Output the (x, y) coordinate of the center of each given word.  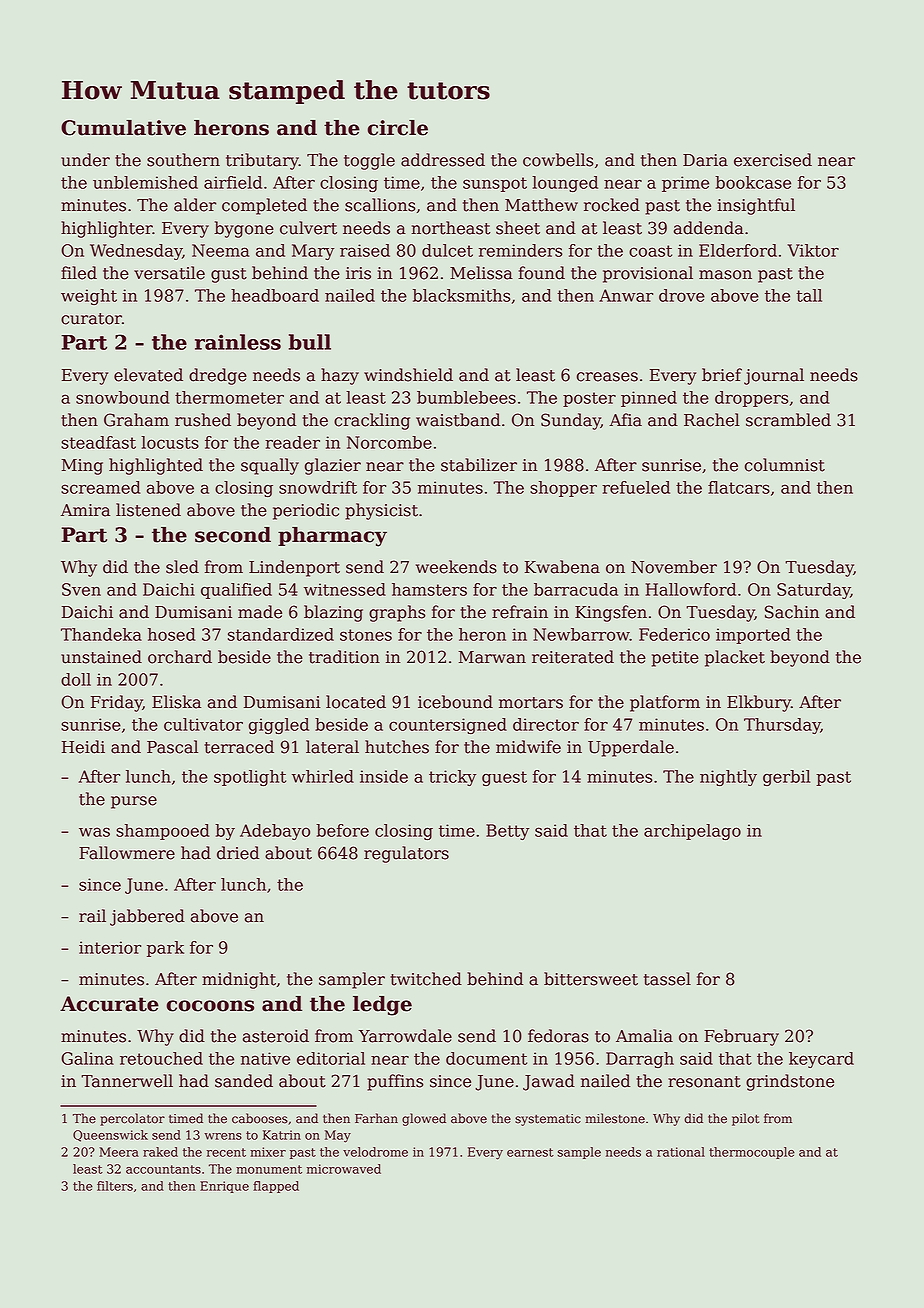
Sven (81, 589)
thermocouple (752, 1153)
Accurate (109, 1004)
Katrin (282, 1135)
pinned (649, 399)
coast (650, 251)
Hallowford (691, 589)
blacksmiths (461, 295)
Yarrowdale (405, 1036)
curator (91, 319)
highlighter (107, 229)
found (541, 273)
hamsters (429, 589)
